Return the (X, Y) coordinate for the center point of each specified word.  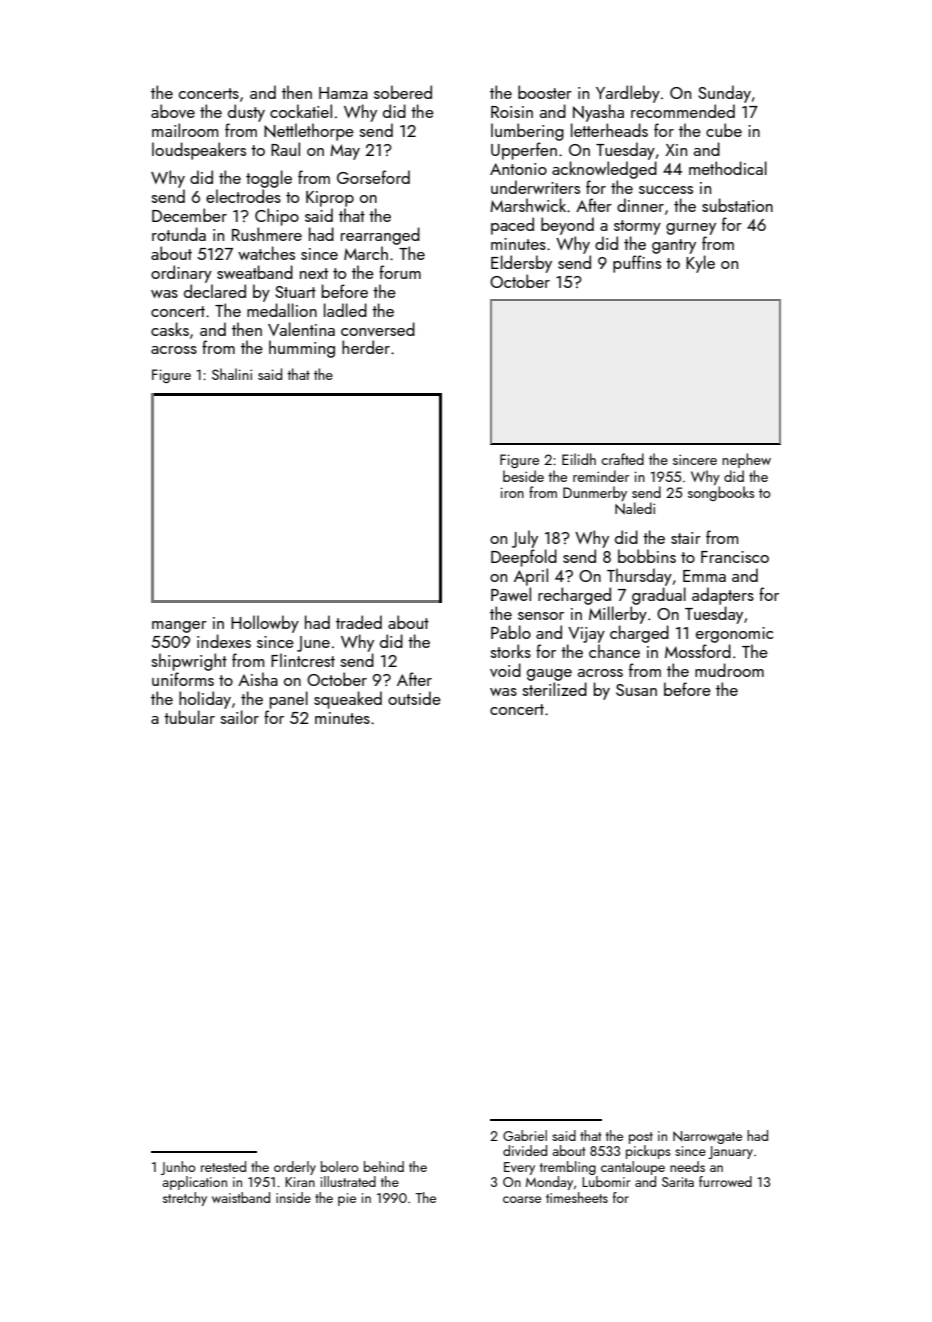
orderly (295, 1168)
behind (384, 1166)
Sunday (724, 94)
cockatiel (301, 111)
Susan (636, 690)
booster (545, 92)
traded (359, 622)
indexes (224, 641)
